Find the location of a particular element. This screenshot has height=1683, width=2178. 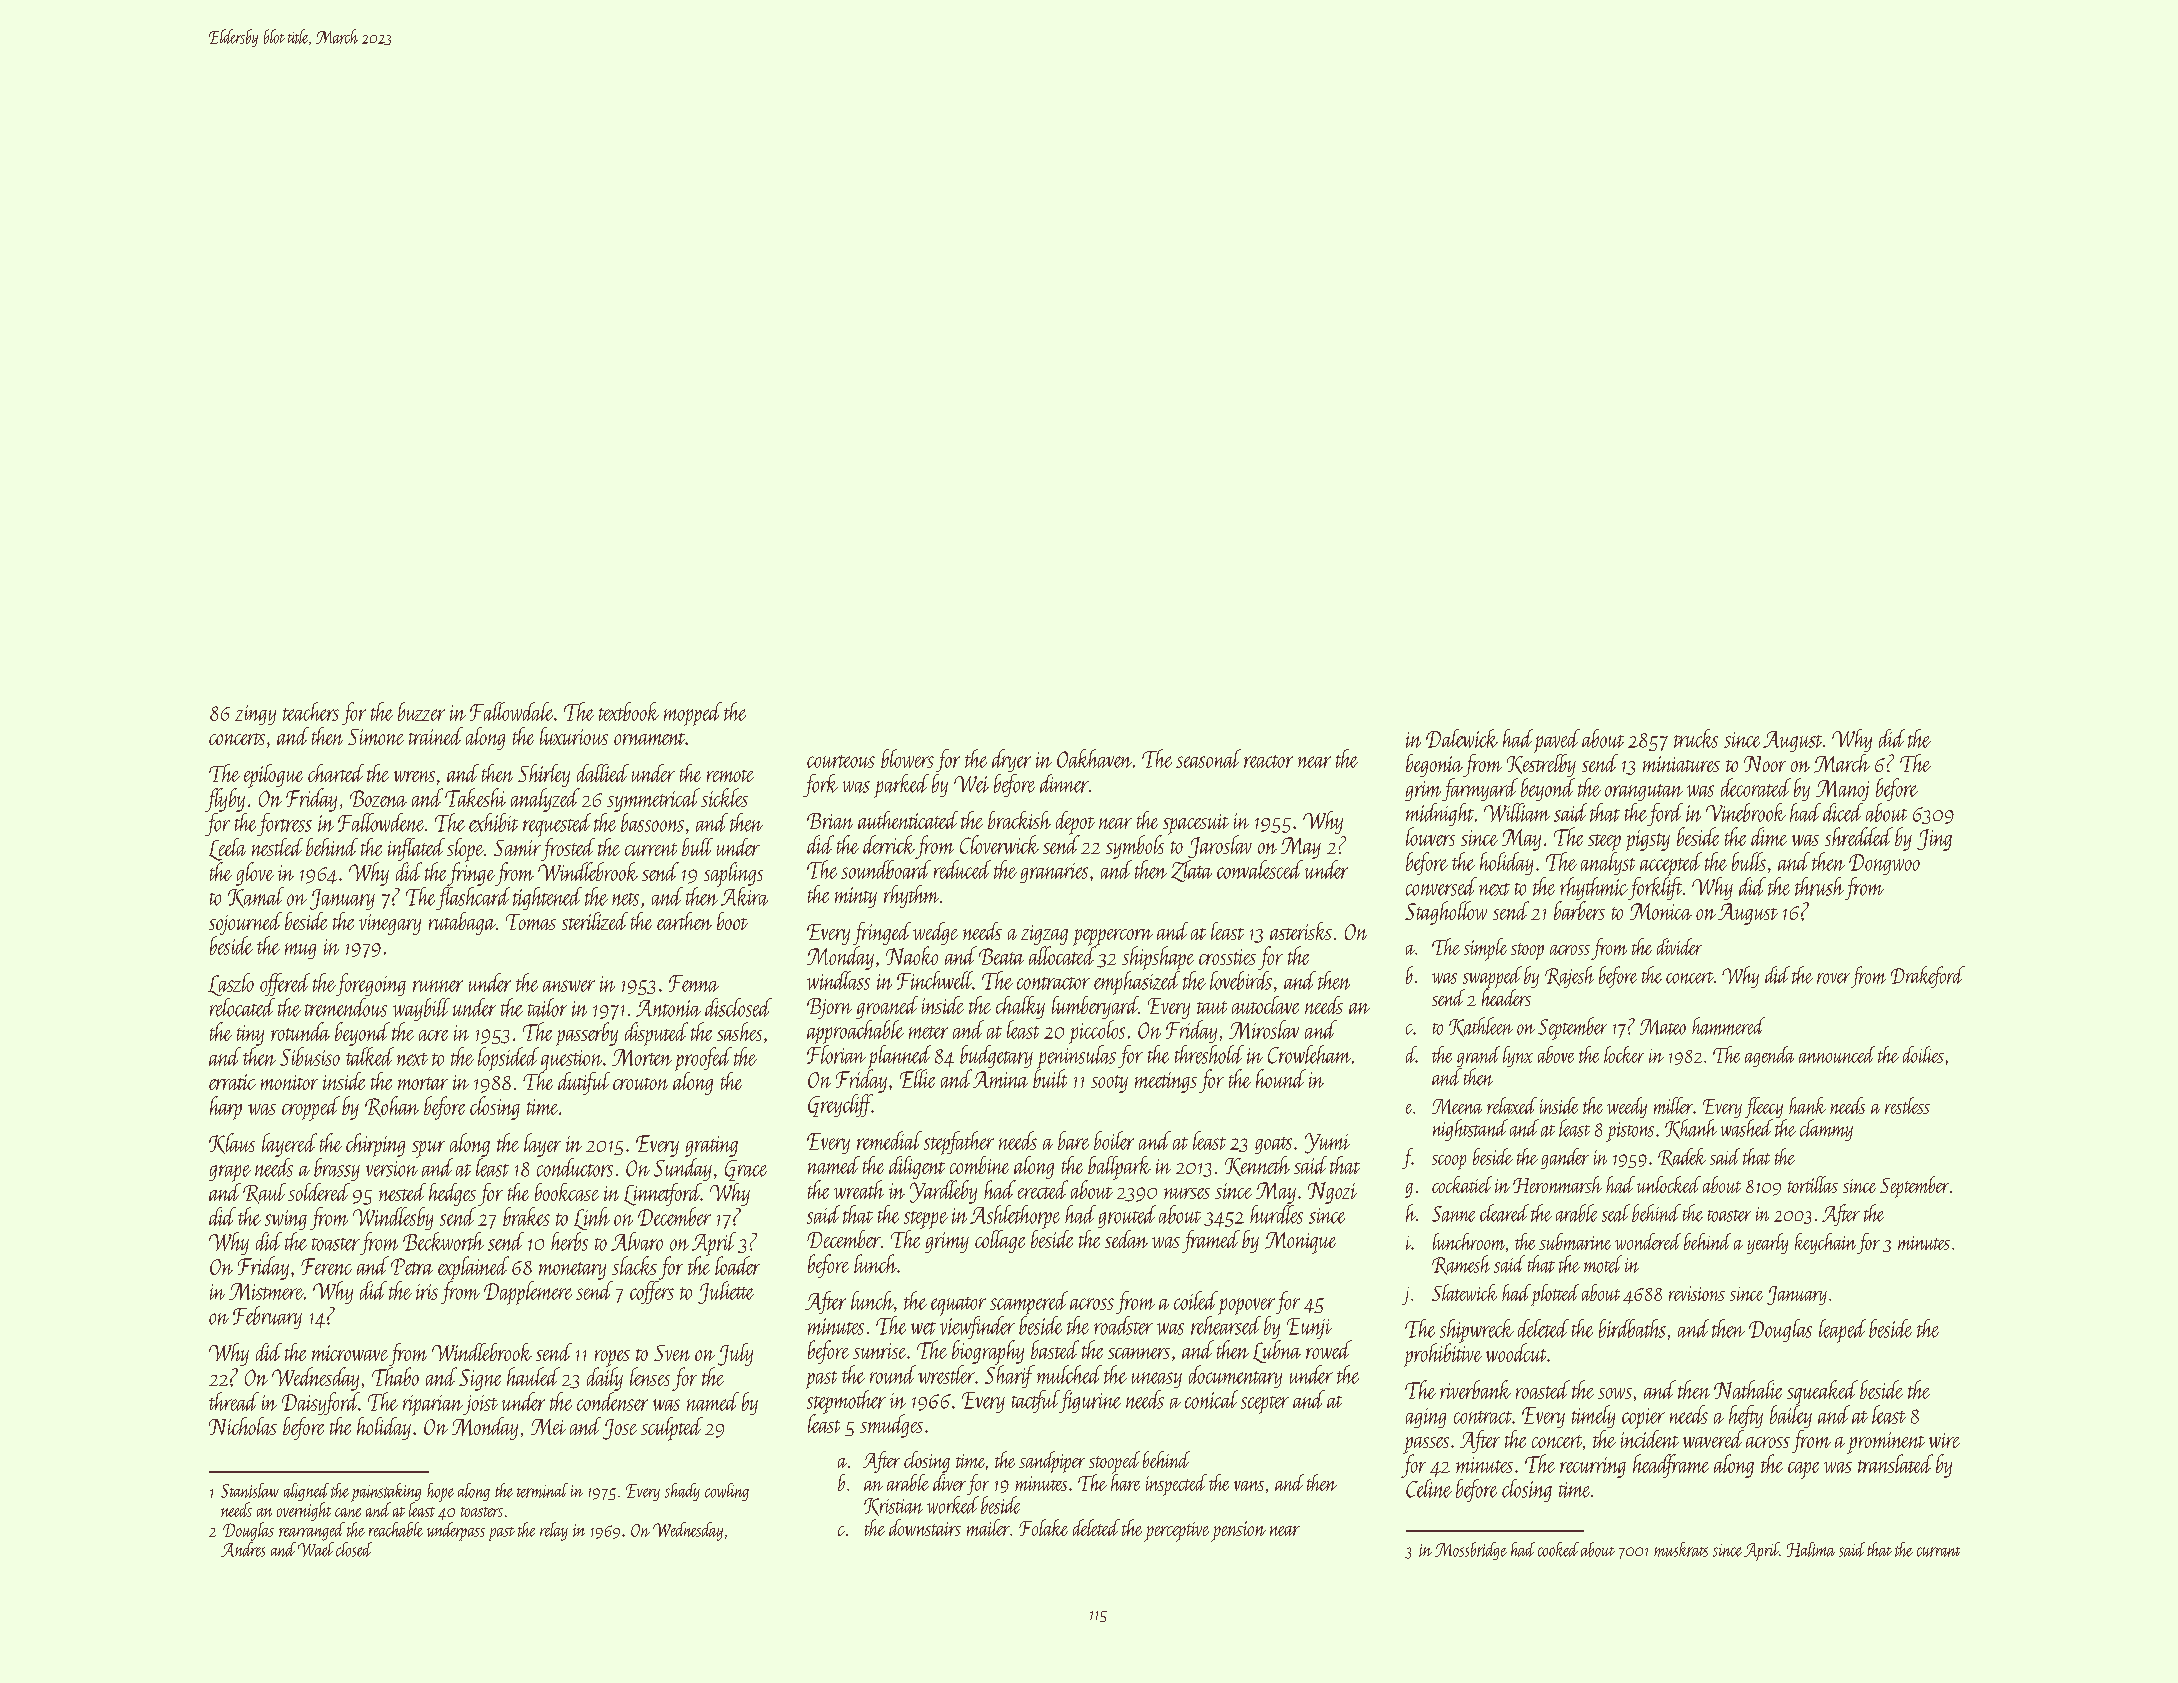

trucks is located at coordinates (1696, 738).
